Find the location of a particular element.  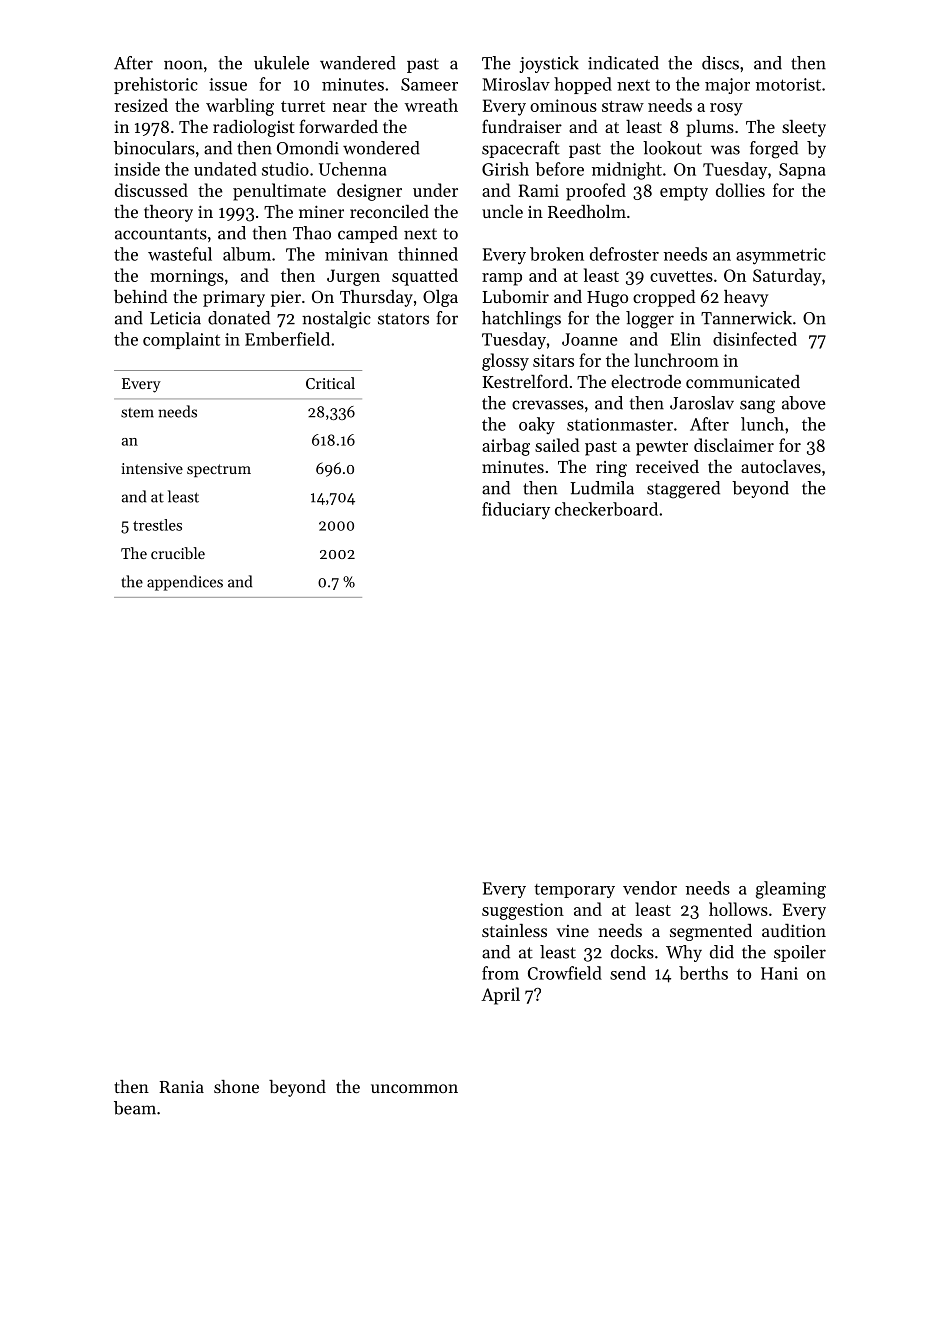

ukulele is located at coordinates (281, 63).
